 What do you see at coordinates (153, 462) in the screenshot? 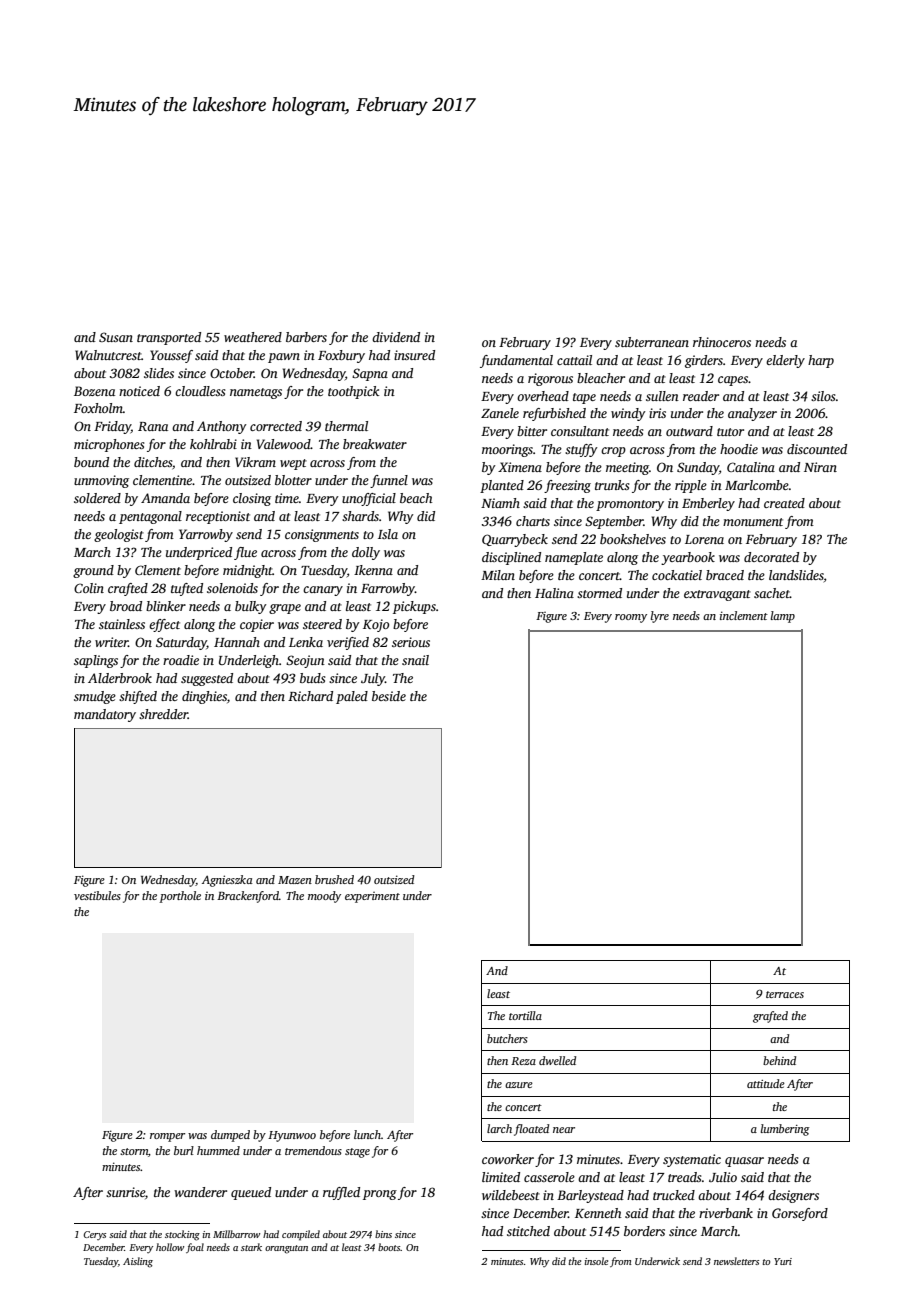
I see `ditches` at bounding box center [153, 462].
